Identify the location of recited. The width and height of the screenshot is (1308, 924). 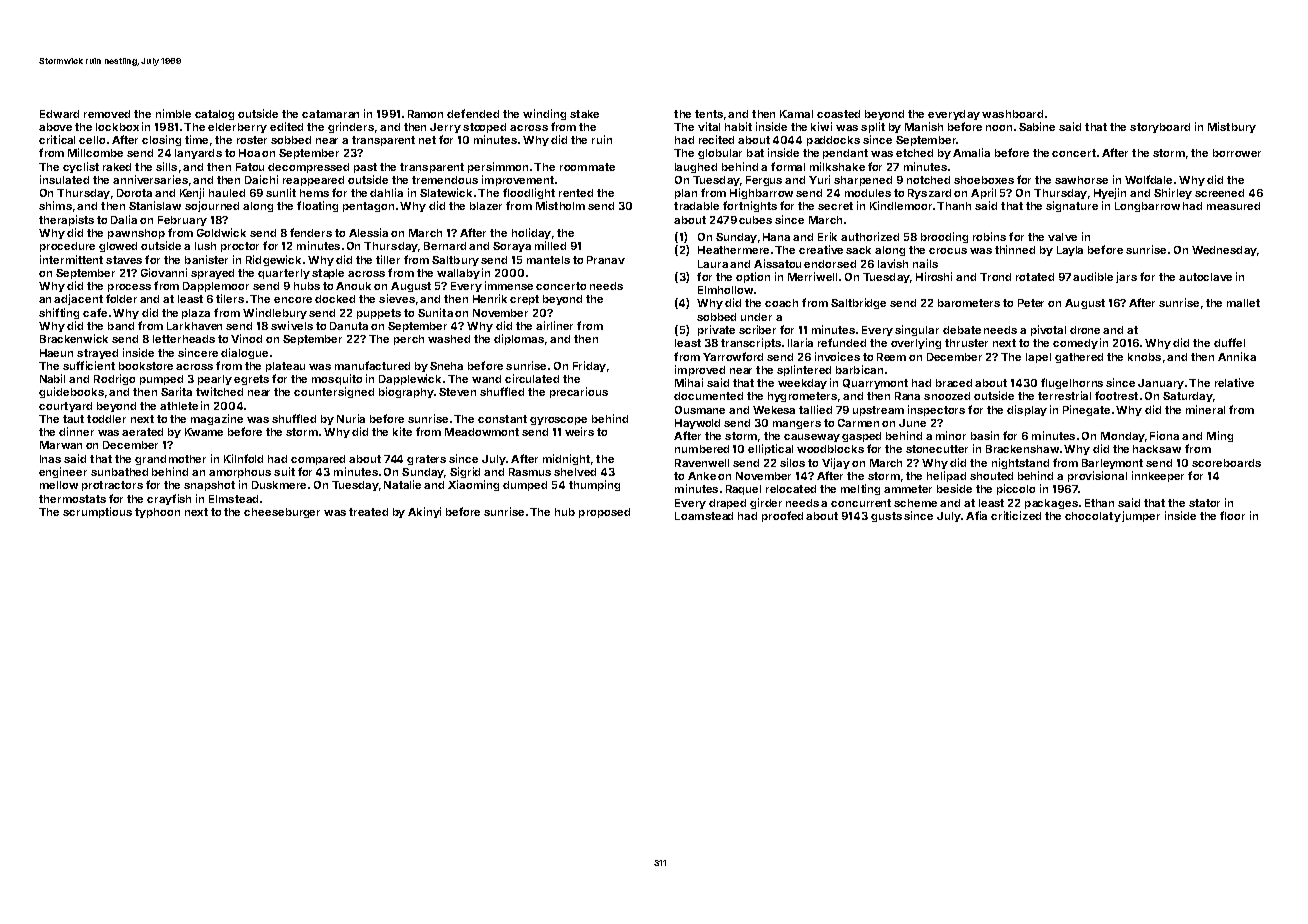
(716, 139).
